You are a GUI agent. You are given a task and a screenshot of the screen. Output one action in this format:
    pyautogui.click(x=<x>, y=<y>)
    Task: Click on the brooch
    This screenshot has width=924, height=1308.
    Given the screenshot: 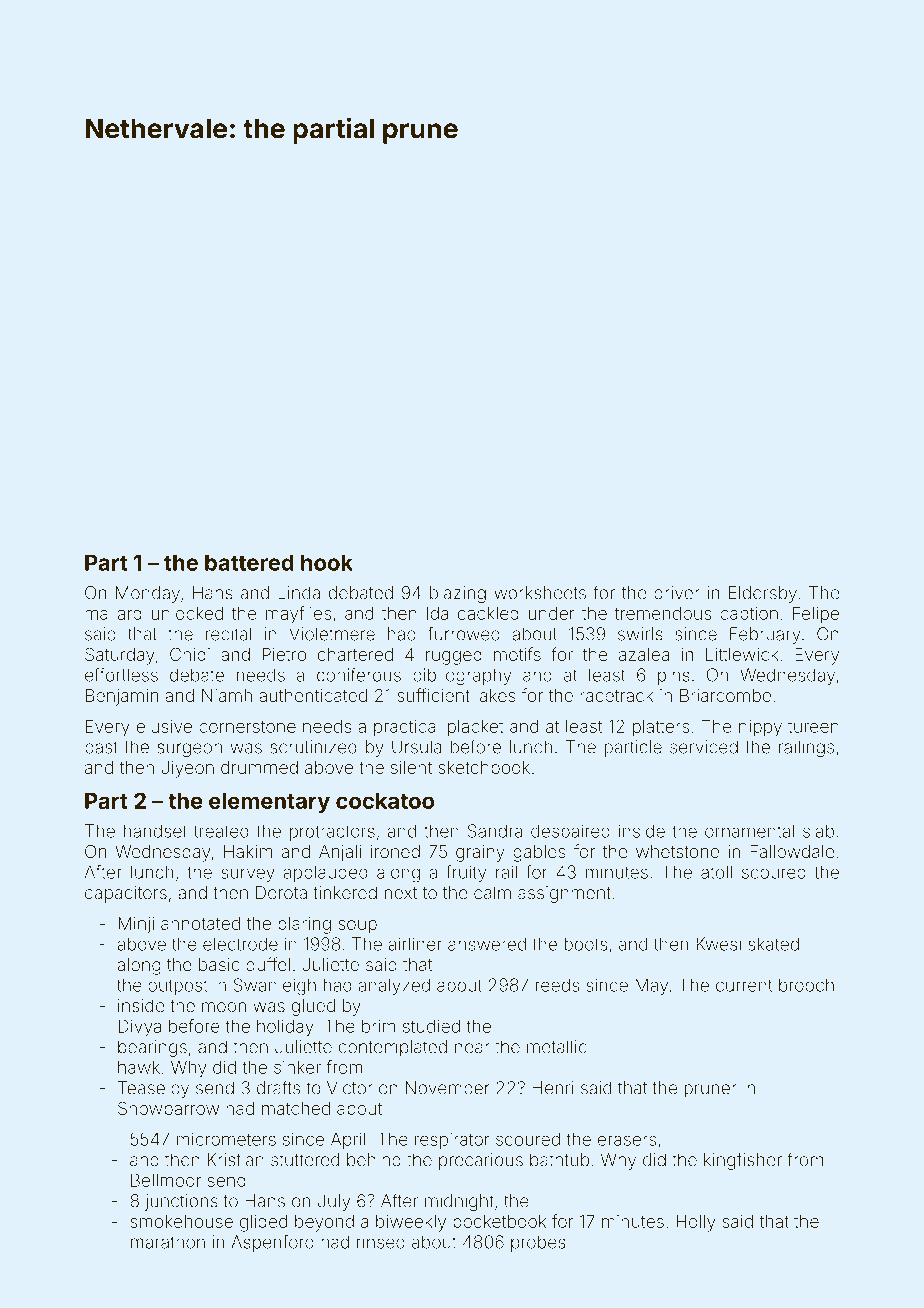 What is the action you would take?
    pyautogui.click(x=806, y=985)
